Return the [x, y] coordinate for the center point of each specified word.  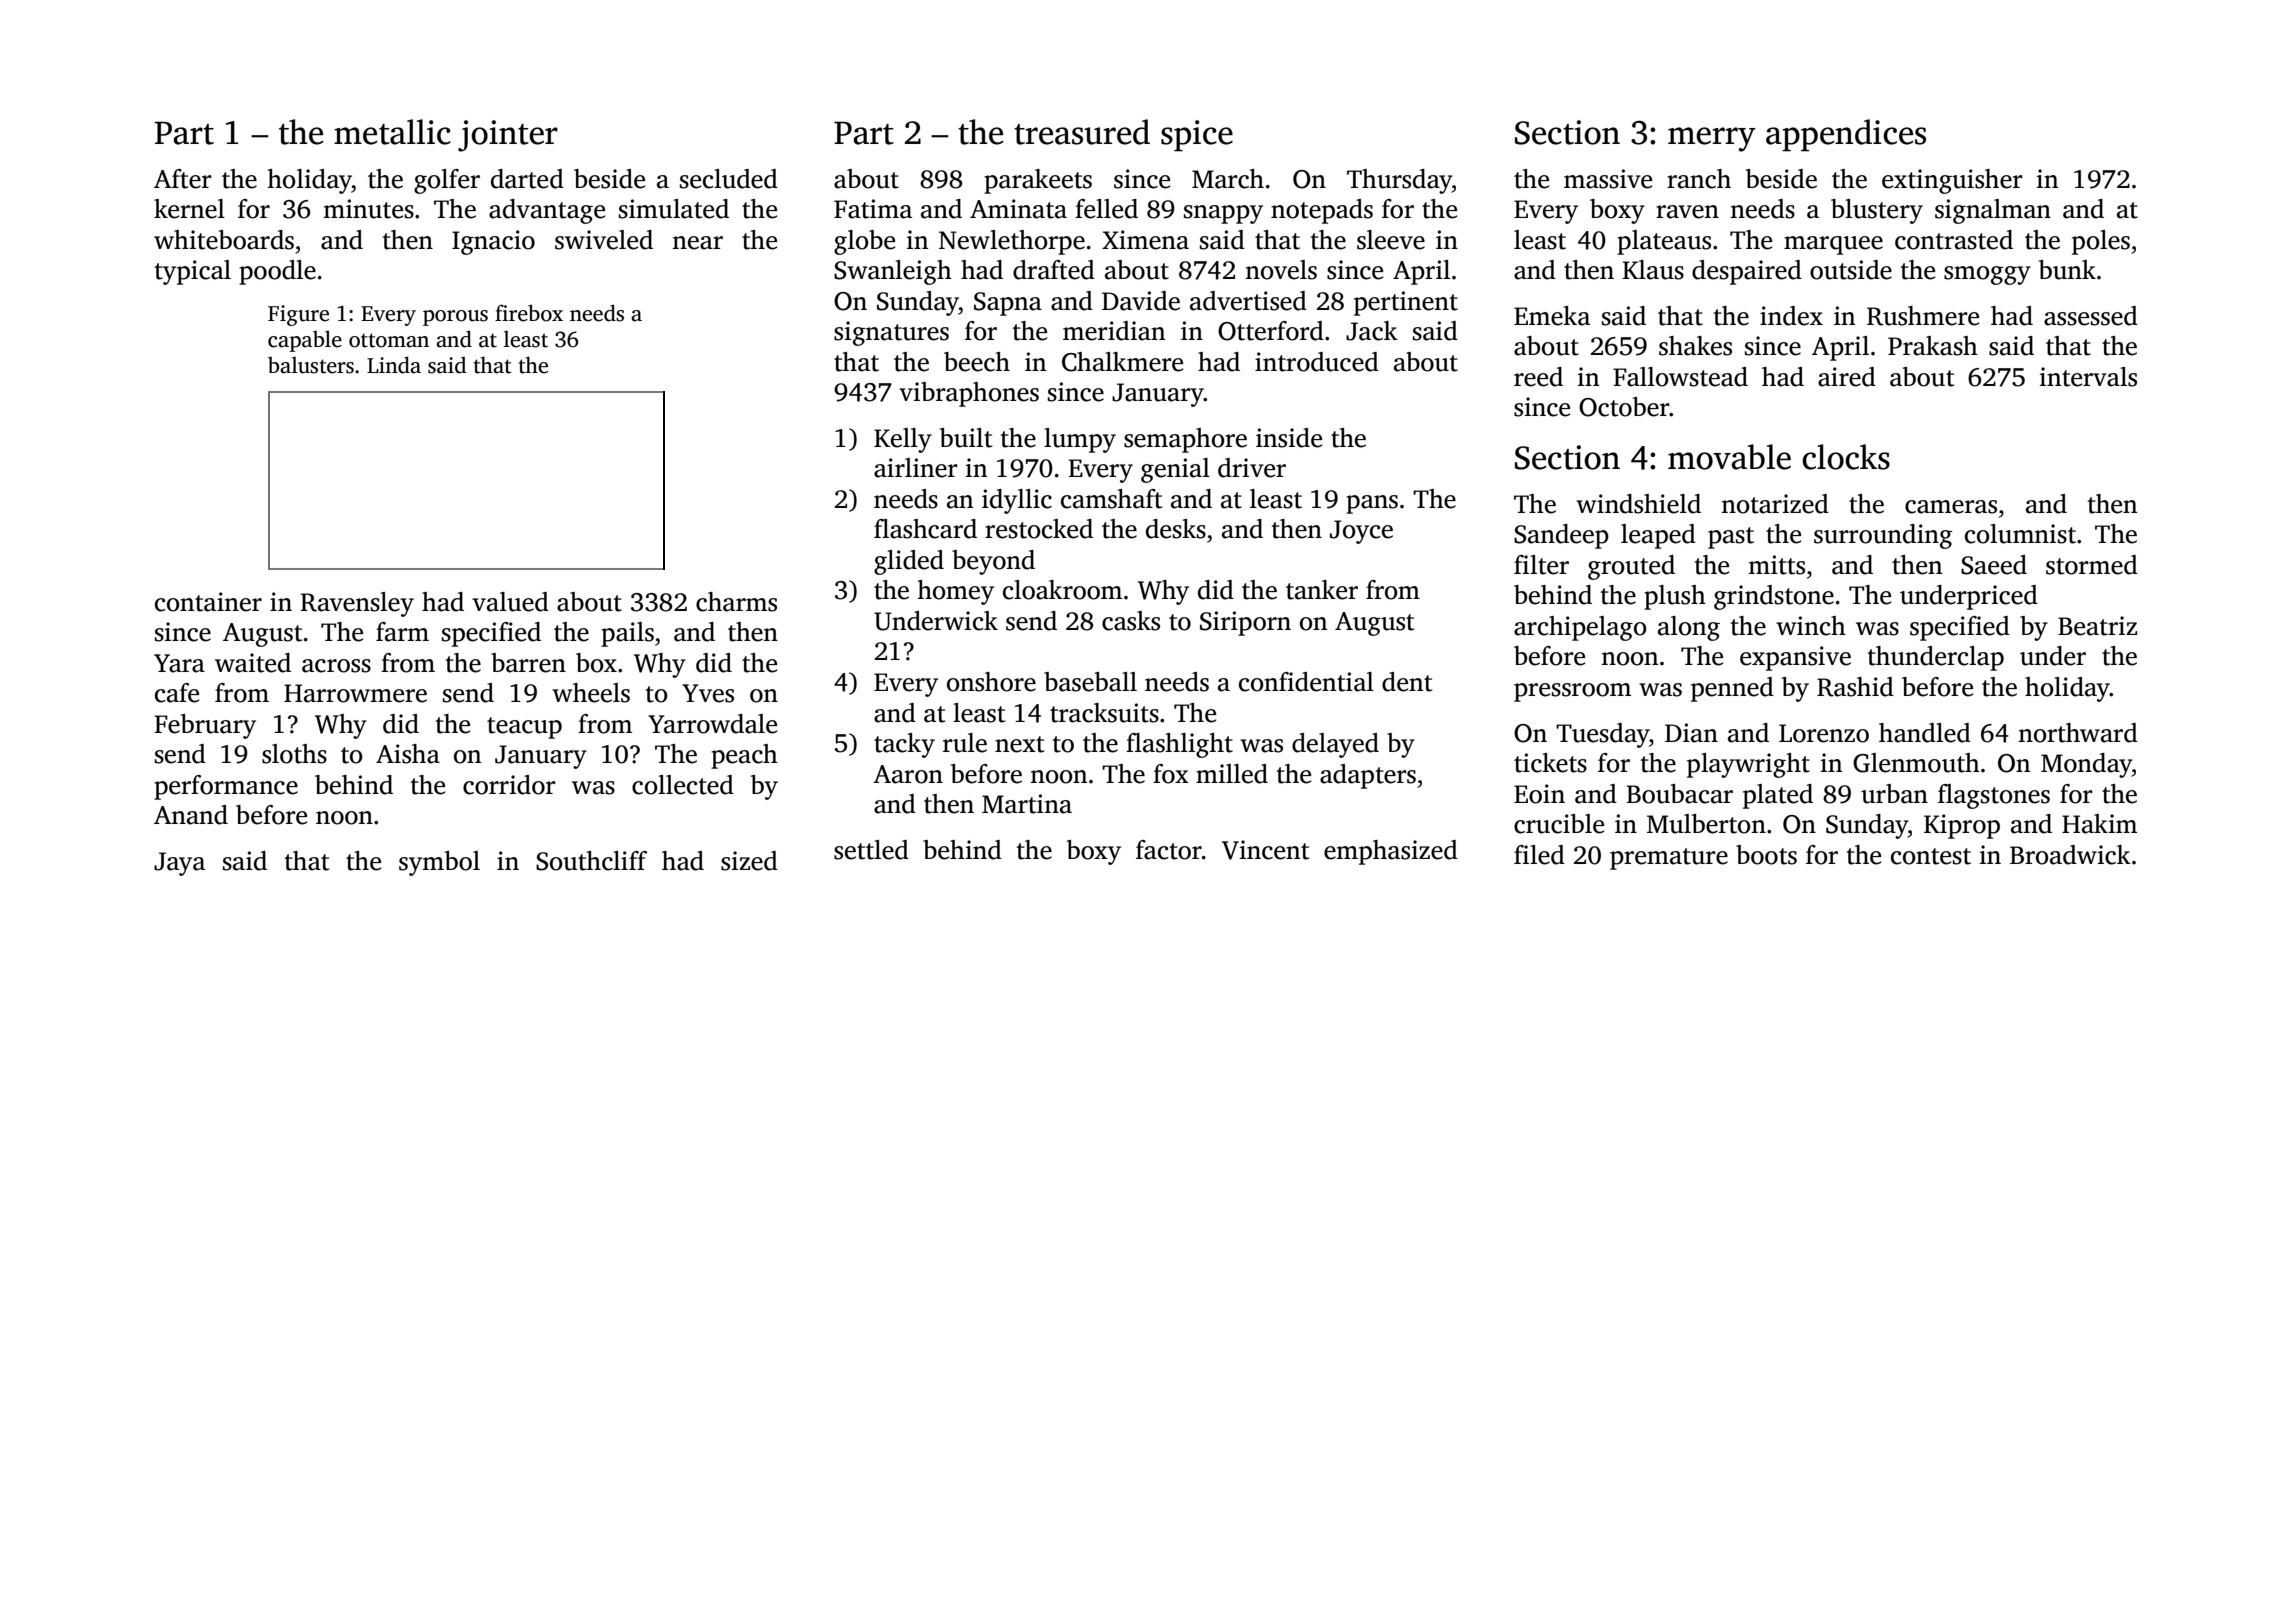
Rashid [1855, 687]
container [208, 602]
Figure [298, 315]
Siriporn [1245, 623]
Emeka [1552, 316]
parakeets [1038, 181]
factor [1169, 850]
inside [1289, 438]
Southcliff [591, 861]
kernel [189, 209]
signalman [1993, 211]
